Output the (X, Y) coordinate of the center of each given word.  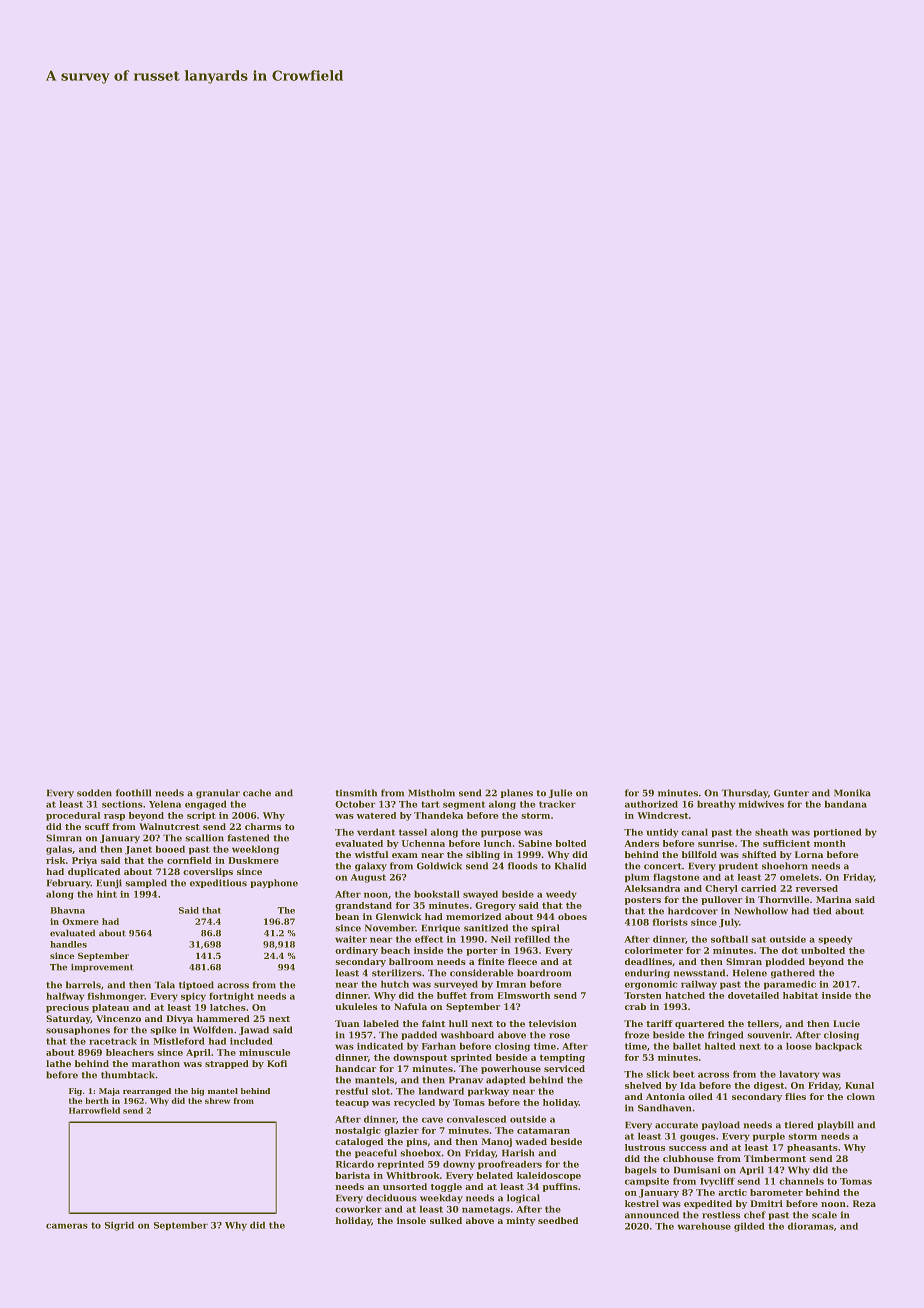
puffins (560, 1187)
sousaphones (78, 1030)
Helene (750, 973)
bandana (845, 804)
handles (68, 944)
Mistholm (431, 793)
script (201, 816)
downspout (420, 1058)
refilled (532, 939)
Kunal (859, 1085)
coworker (358, 1209)
